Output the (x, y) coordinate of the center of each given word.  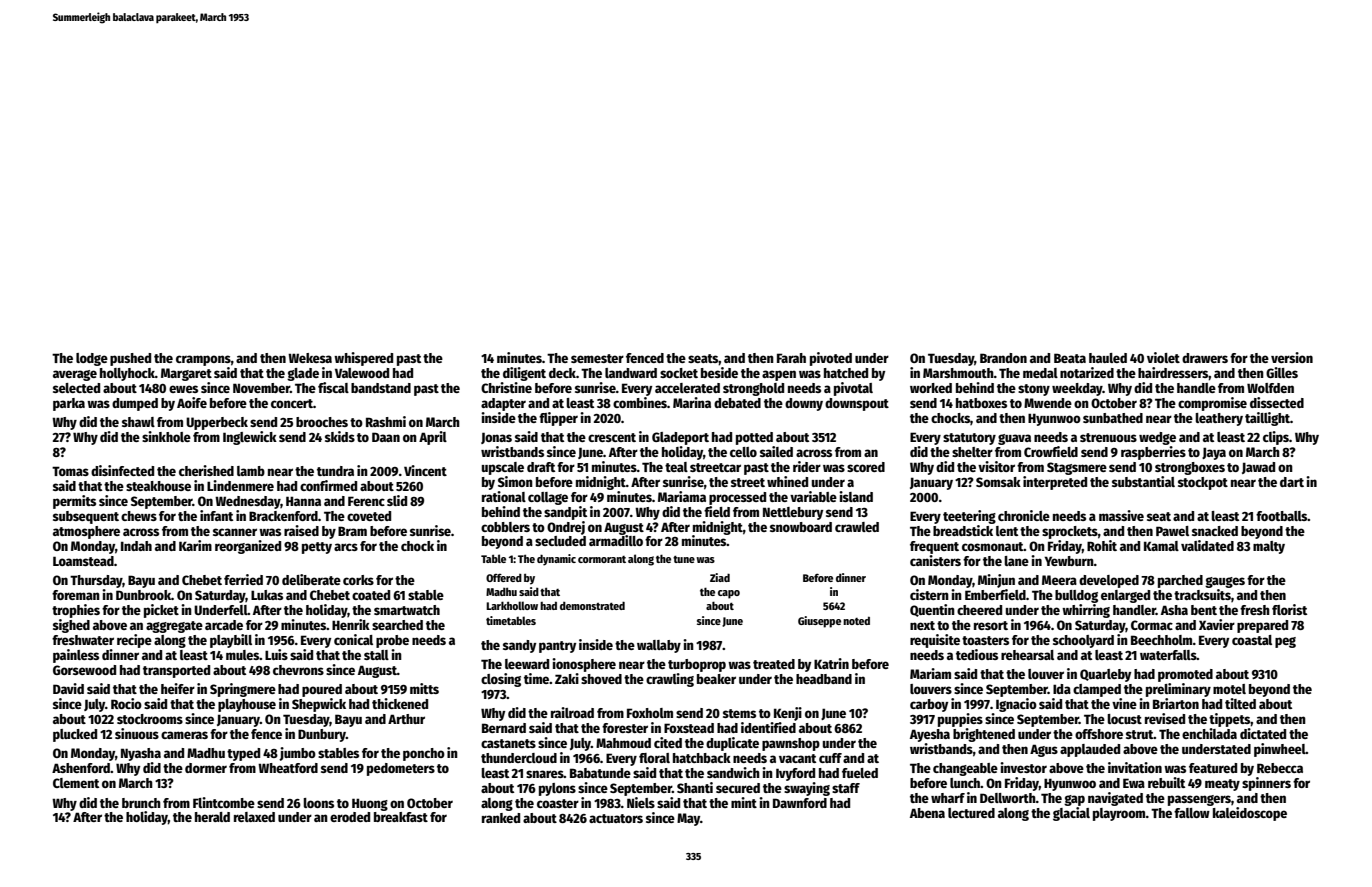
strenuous (1108, 437)
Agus (1044, 750)
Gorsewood (84, 670)
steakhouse (158, 486)
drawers (1205, 358)
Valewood (362, 373)
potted (754, 438)
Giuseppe (819, 622)
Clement (76, 783)
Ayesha (930, 735)
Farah (791, 358)
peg (1285, 642)
